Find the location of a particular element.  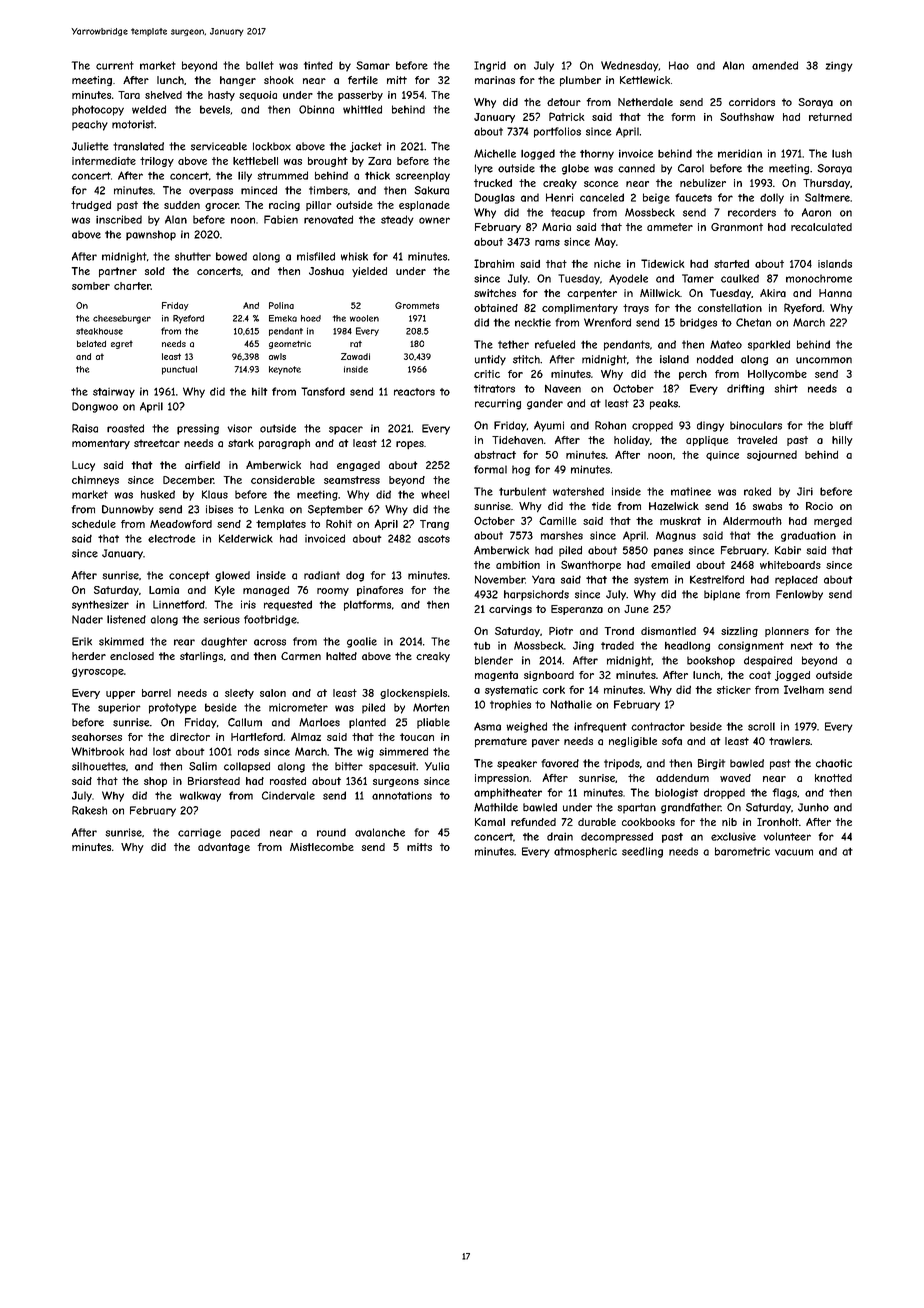

trudged is located at coordinates (91, 206).
